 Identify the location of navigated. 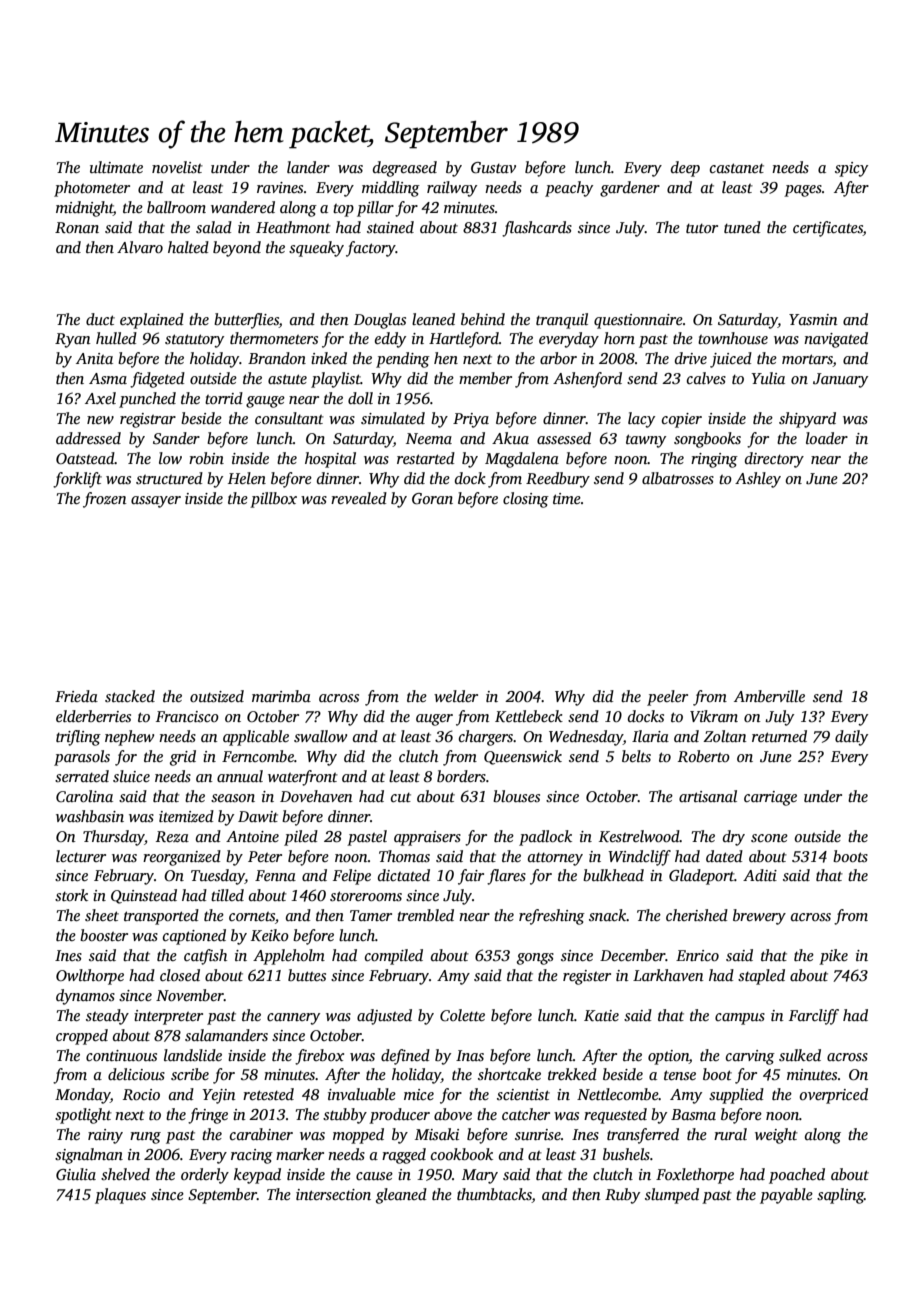
(836, 340).
